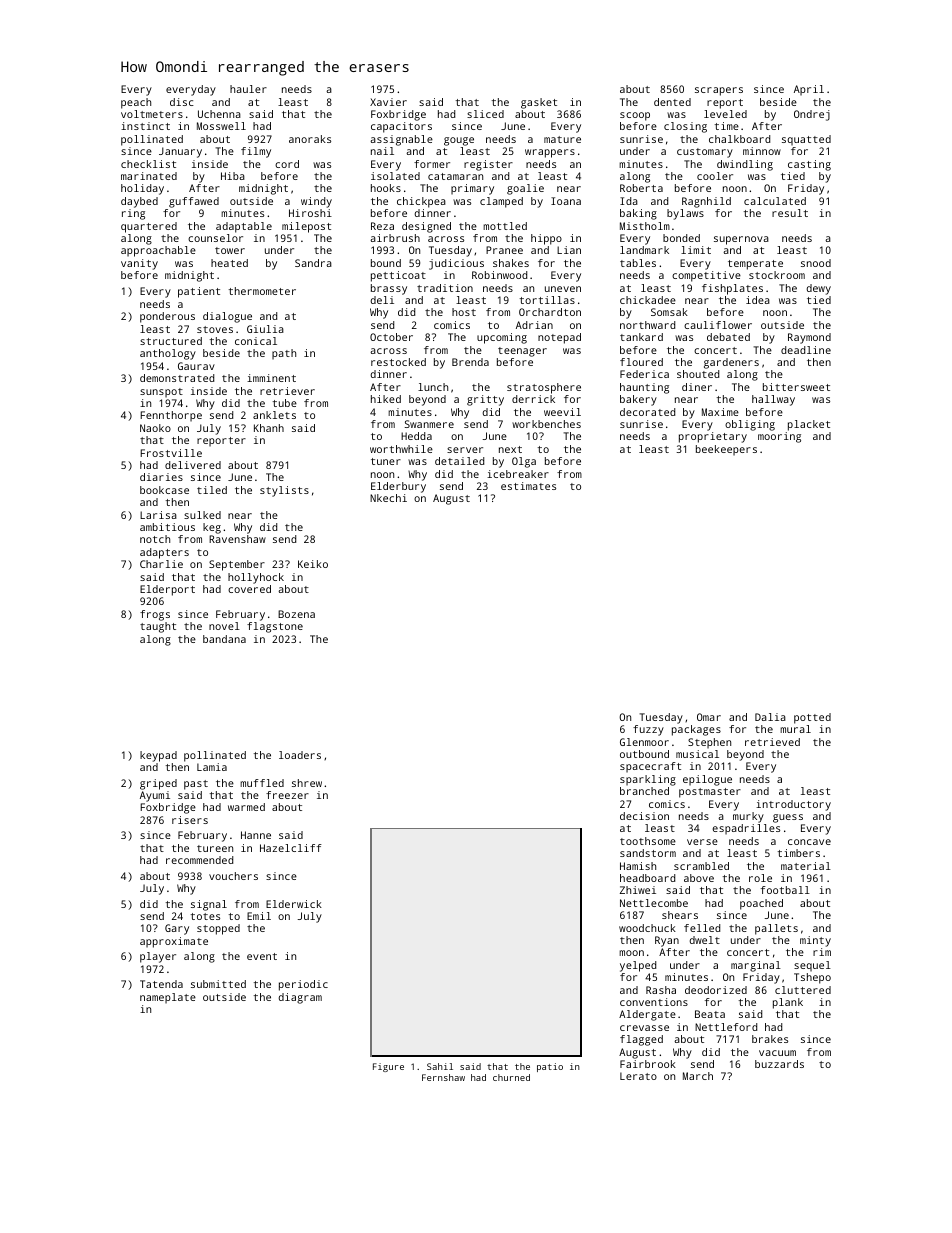  What do you see at coordinates (167, 317) in the screenshot?
I see `ponderous` at bounding box center [167, 317].
